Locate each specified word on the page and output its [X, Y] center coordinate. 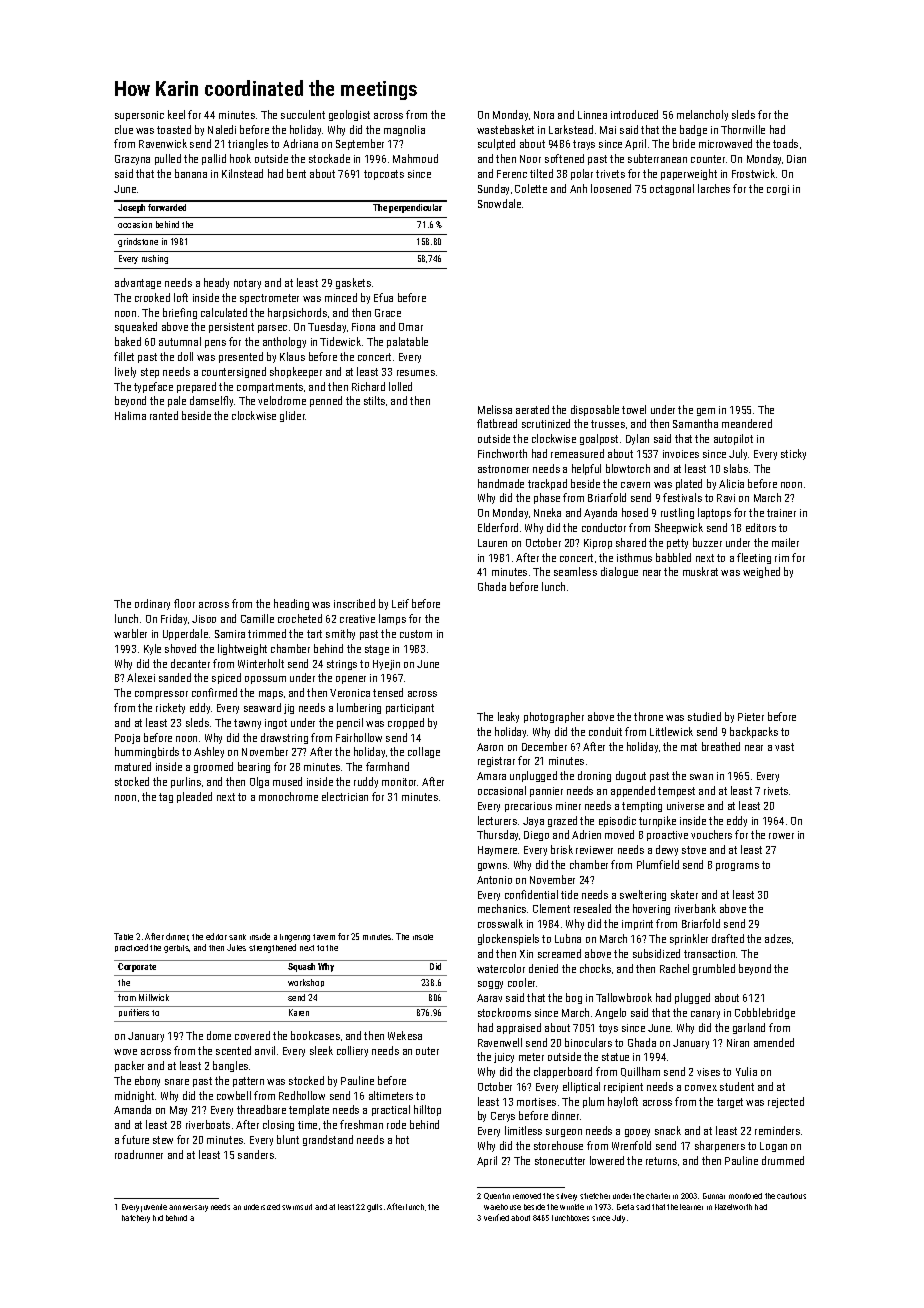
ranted [164, 415]
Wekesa [405, 1035]
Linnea [592, 115]
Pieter [751, 717]
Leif [400, 603]
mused [287, 781]
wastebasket [505, 129]
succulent [303, 114]
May [178, 1111]
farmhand [387, 766]
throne [648, 716]
